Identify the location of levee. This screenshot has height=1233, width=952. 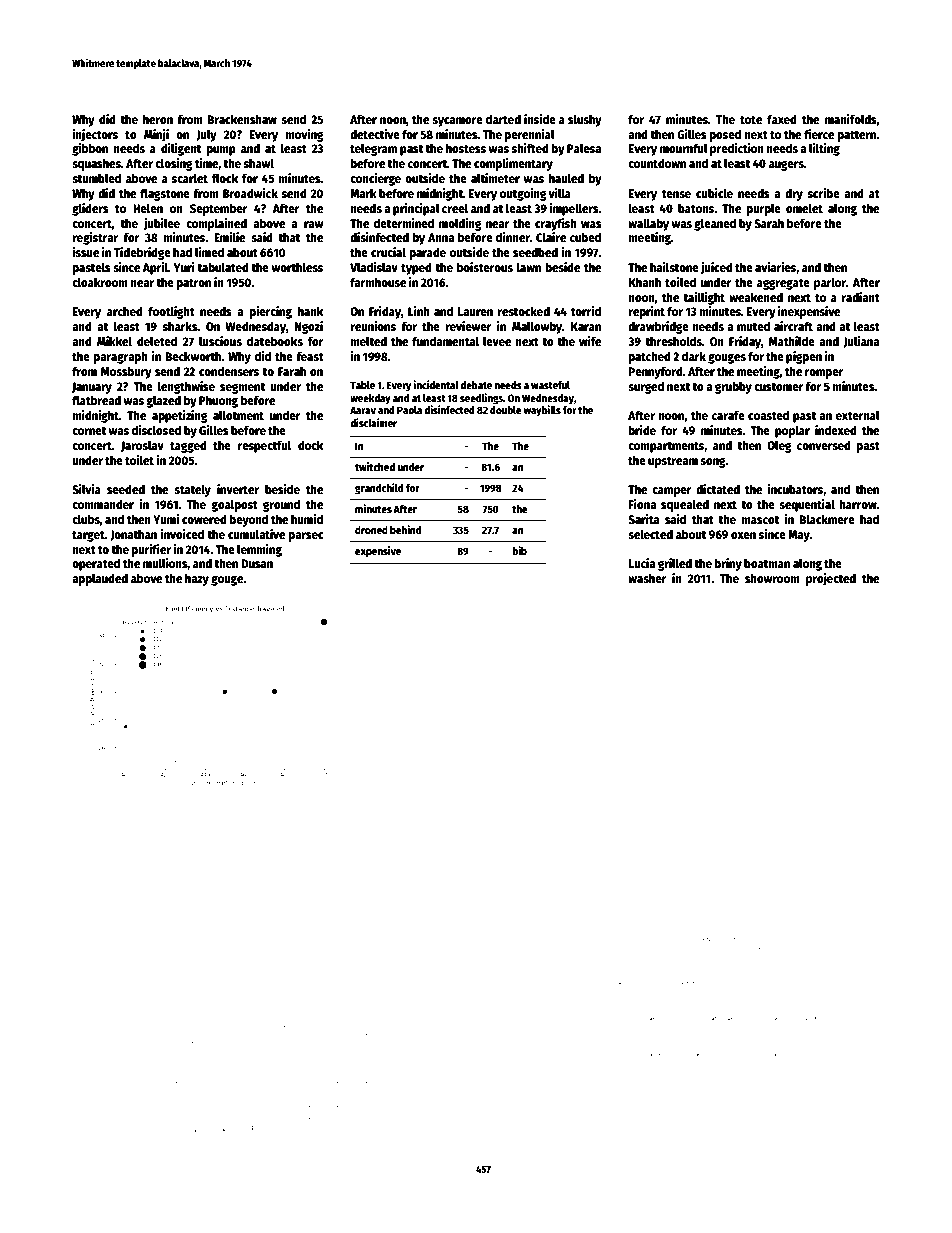
(497, 341).
